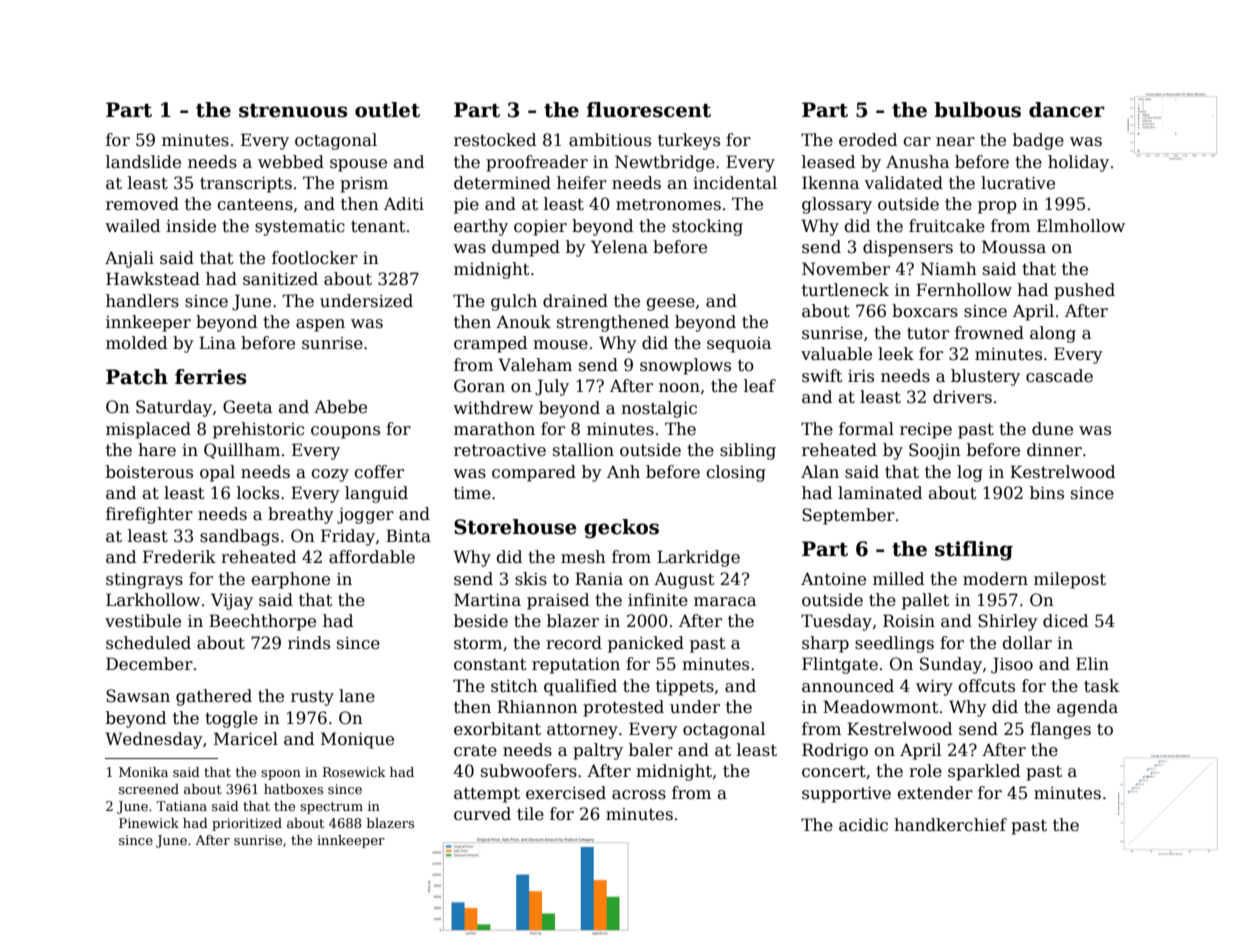 Image resolution: width=1233 pixels, height=952 pixels. What do you see at coordinates (280, 279) in the page?
I see `sanitized` at bounding box center [280, 279].
